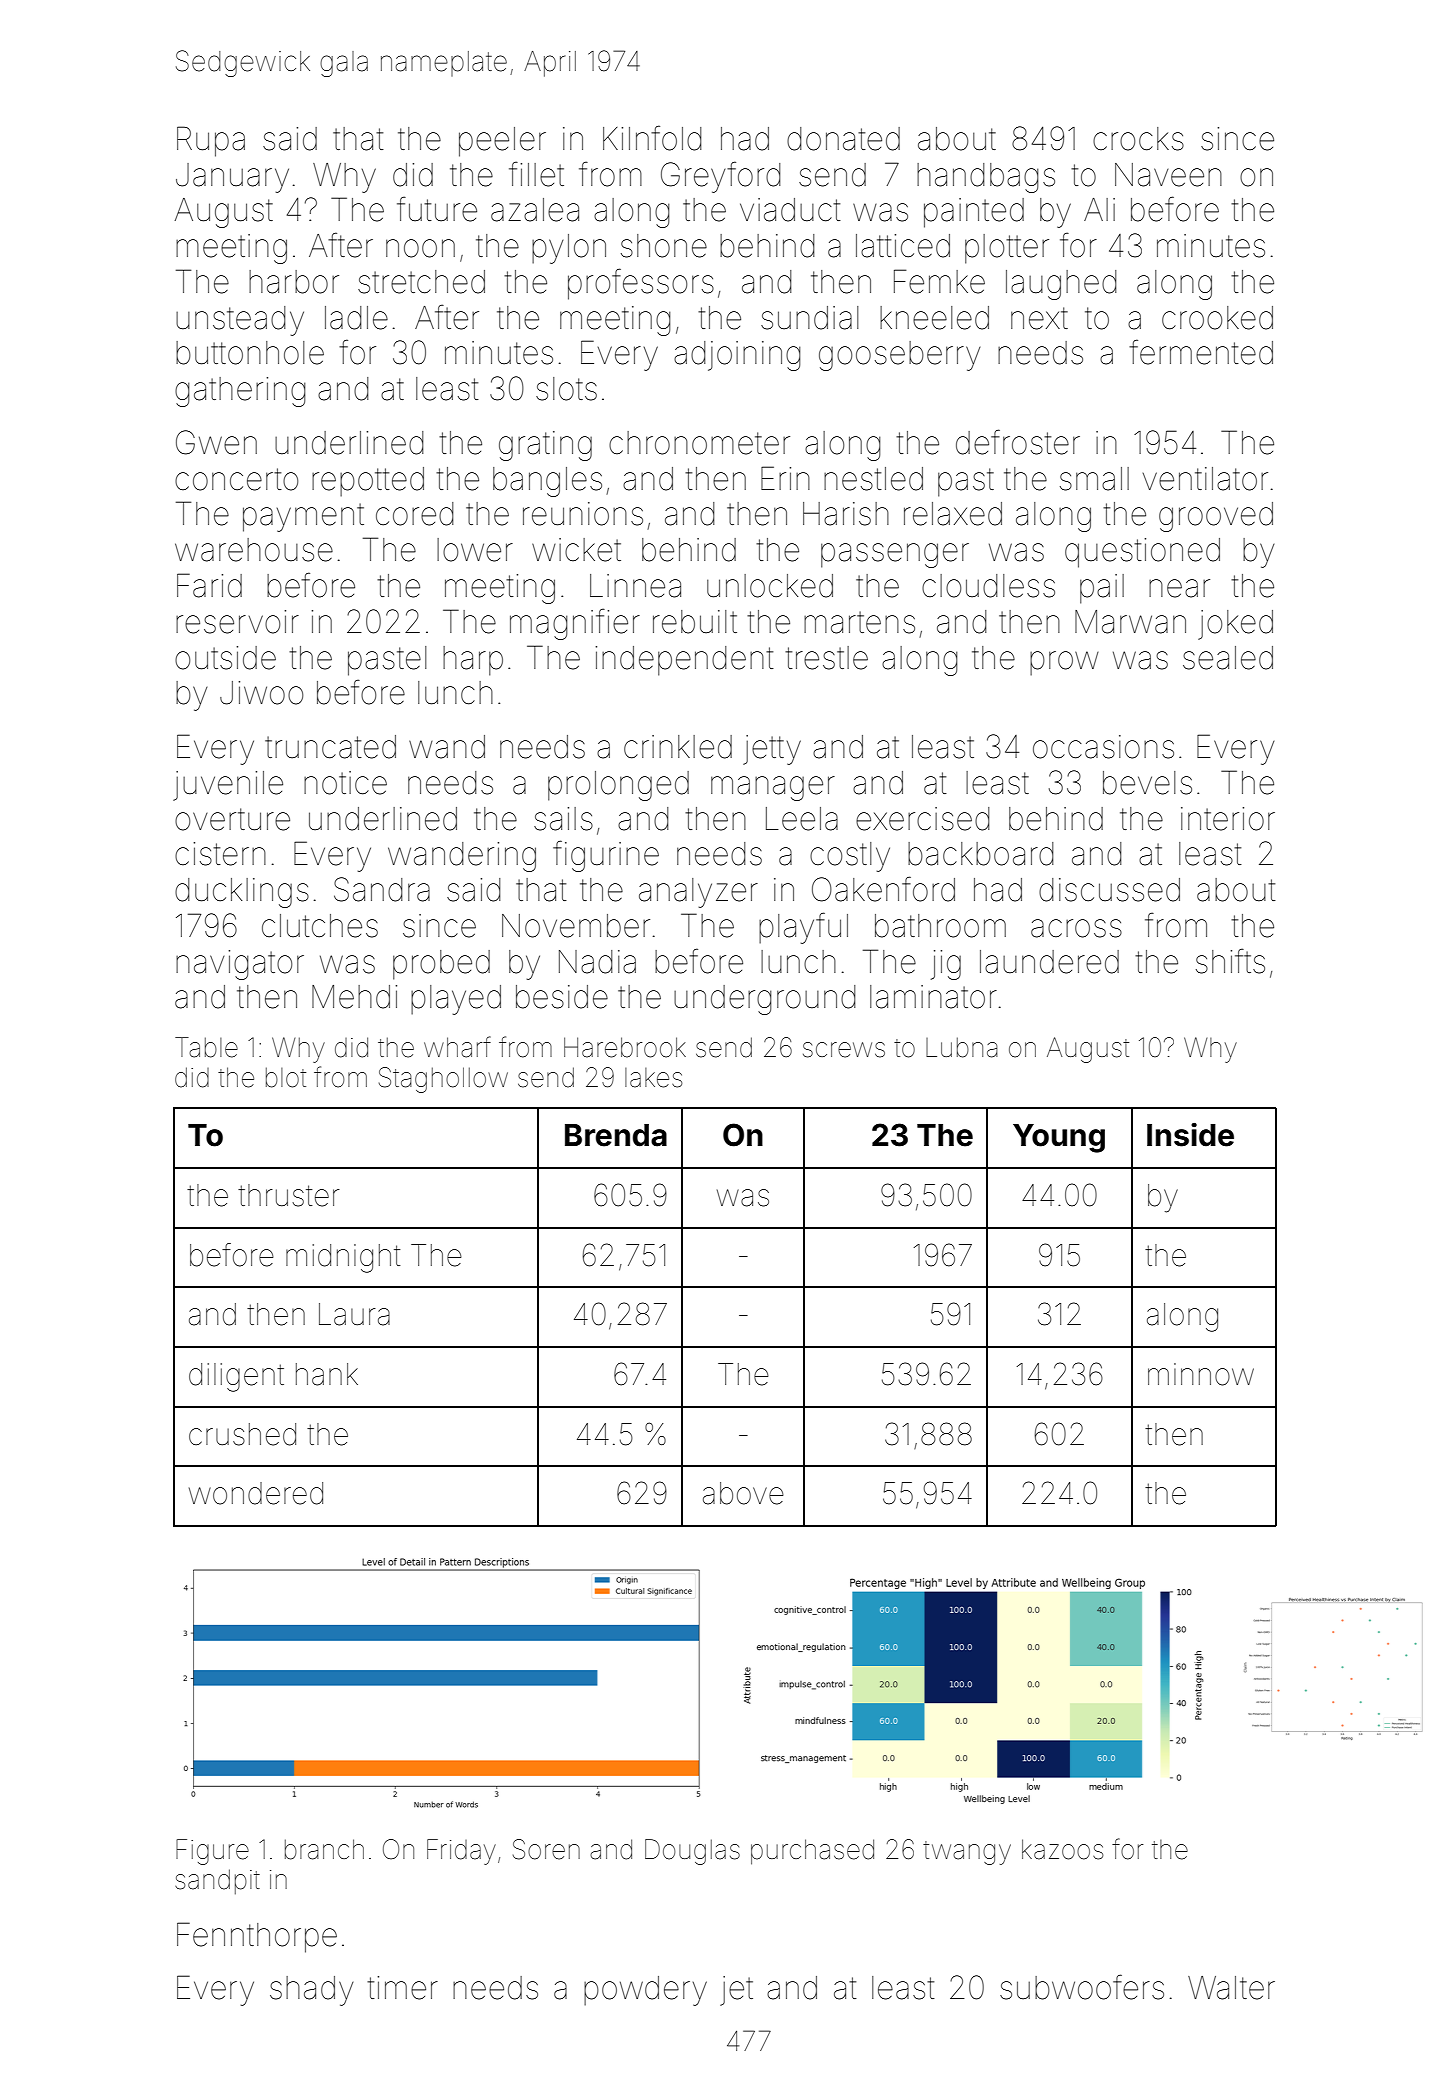  Describe the element at coordinates (1201, 1374) in the screenshot. I see `minnow` at that location.
